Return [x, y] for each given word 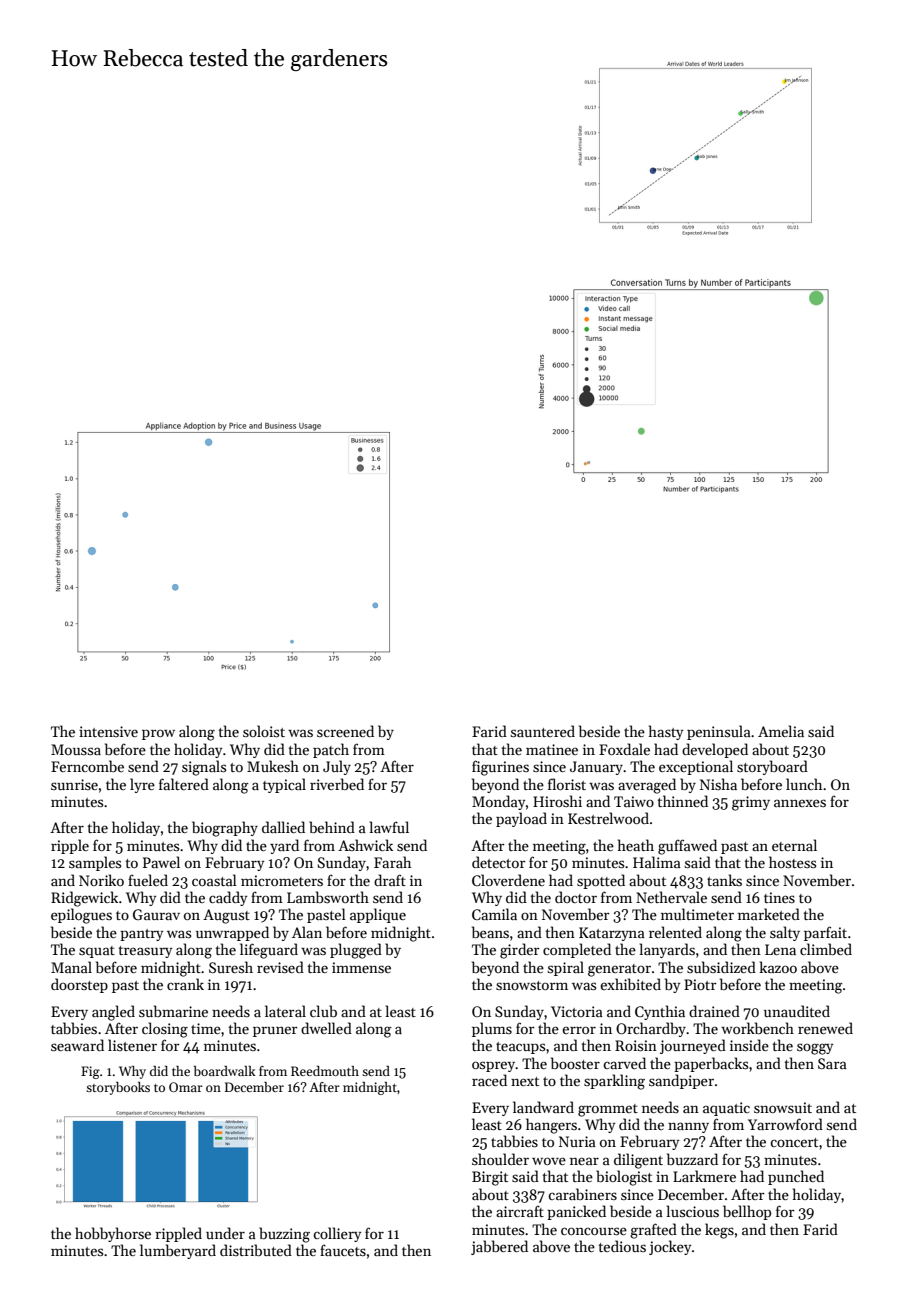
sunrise [74, 784]
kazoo [778, 967]
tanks [724, 880]
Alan [307, 932]
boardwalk [225, 1071]
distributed [256, 1250]
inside [749, 1045]
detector [499, 862]
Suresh [231, 967]
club [323, 1011]
